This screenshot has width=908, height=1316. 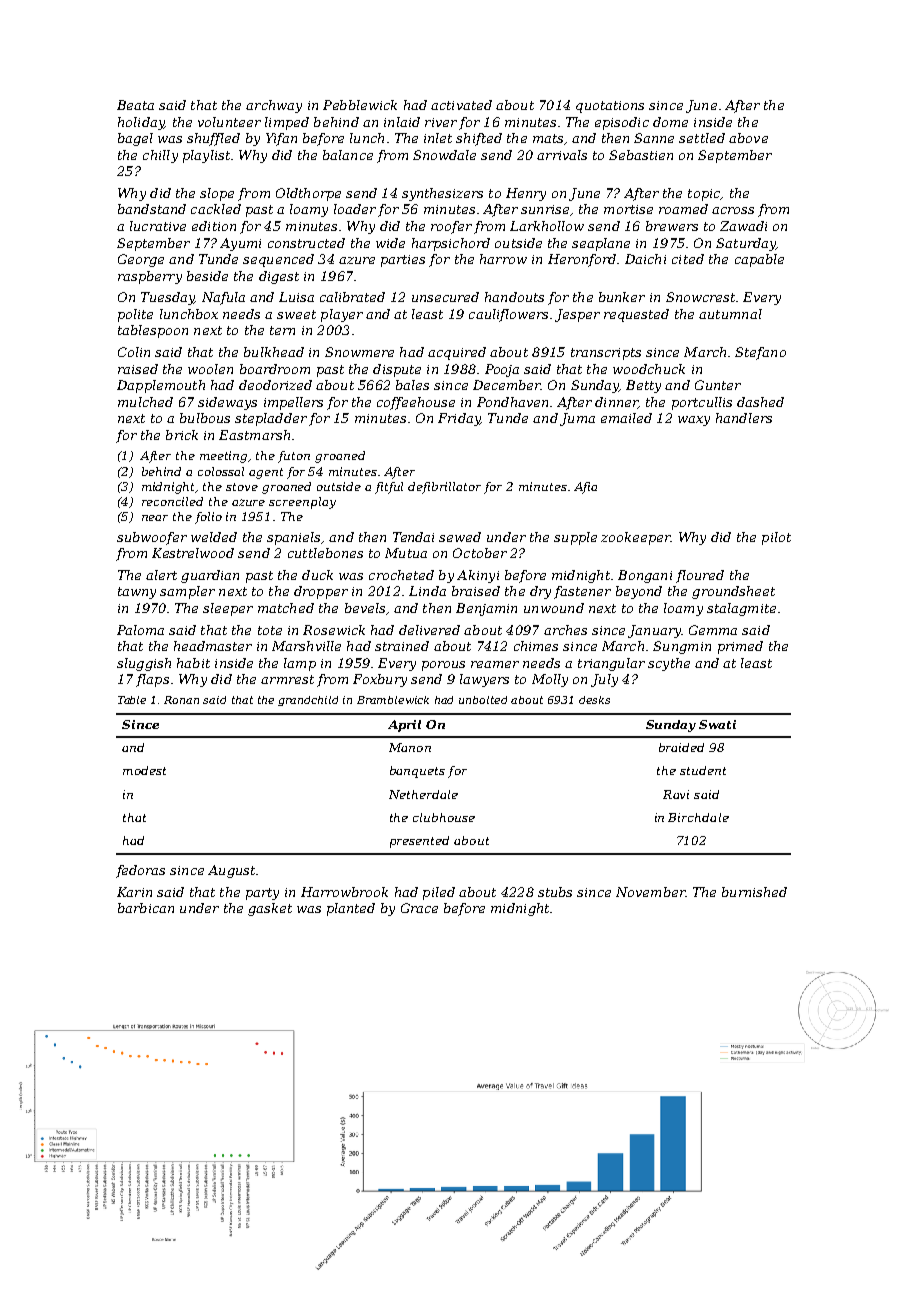 I want to click on modest, so click(x=144, y=770).
